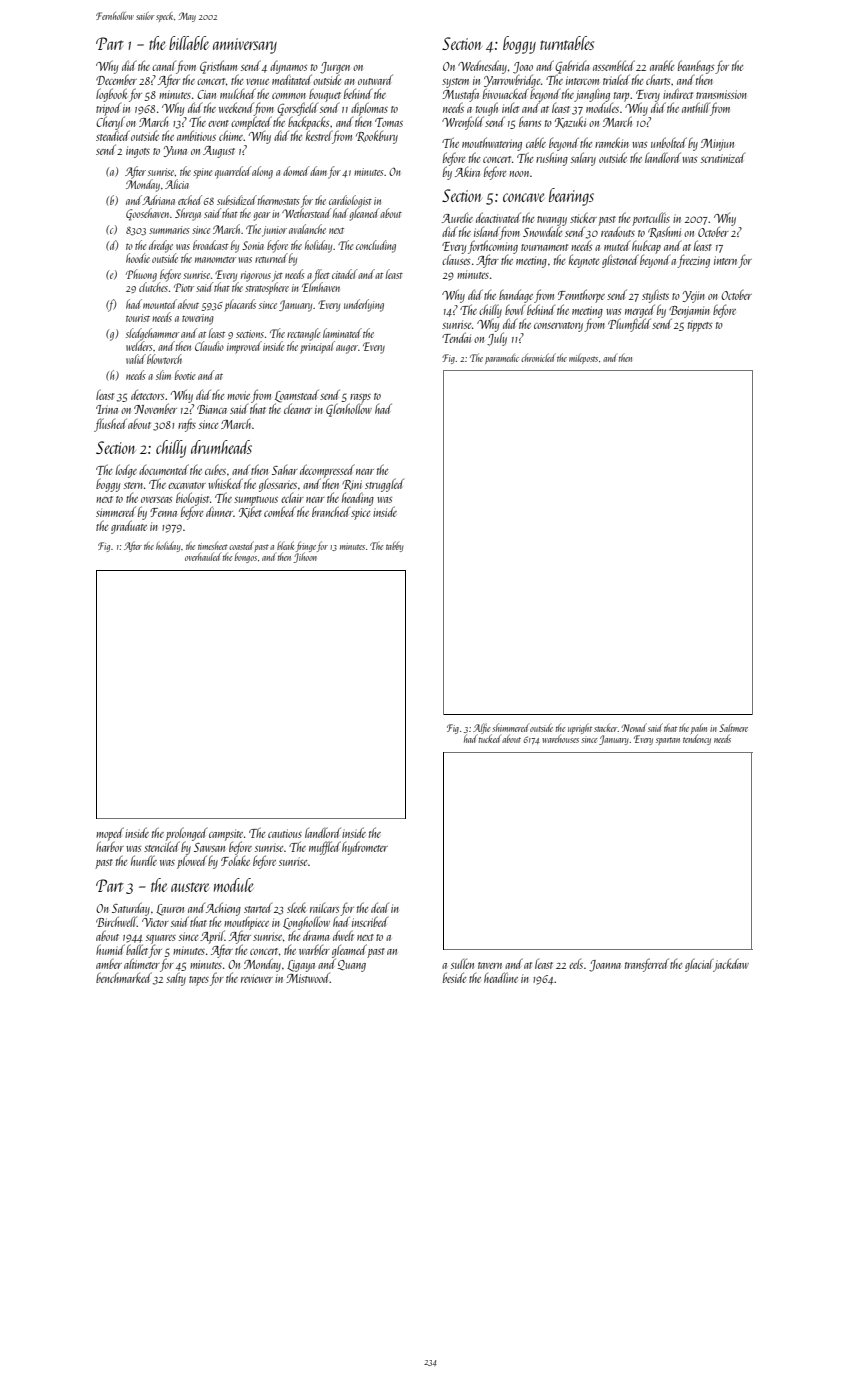 Image resolution: width=849 pixels, height=1400 pixels. I want to click on Jurgen, so click(335, 68).
